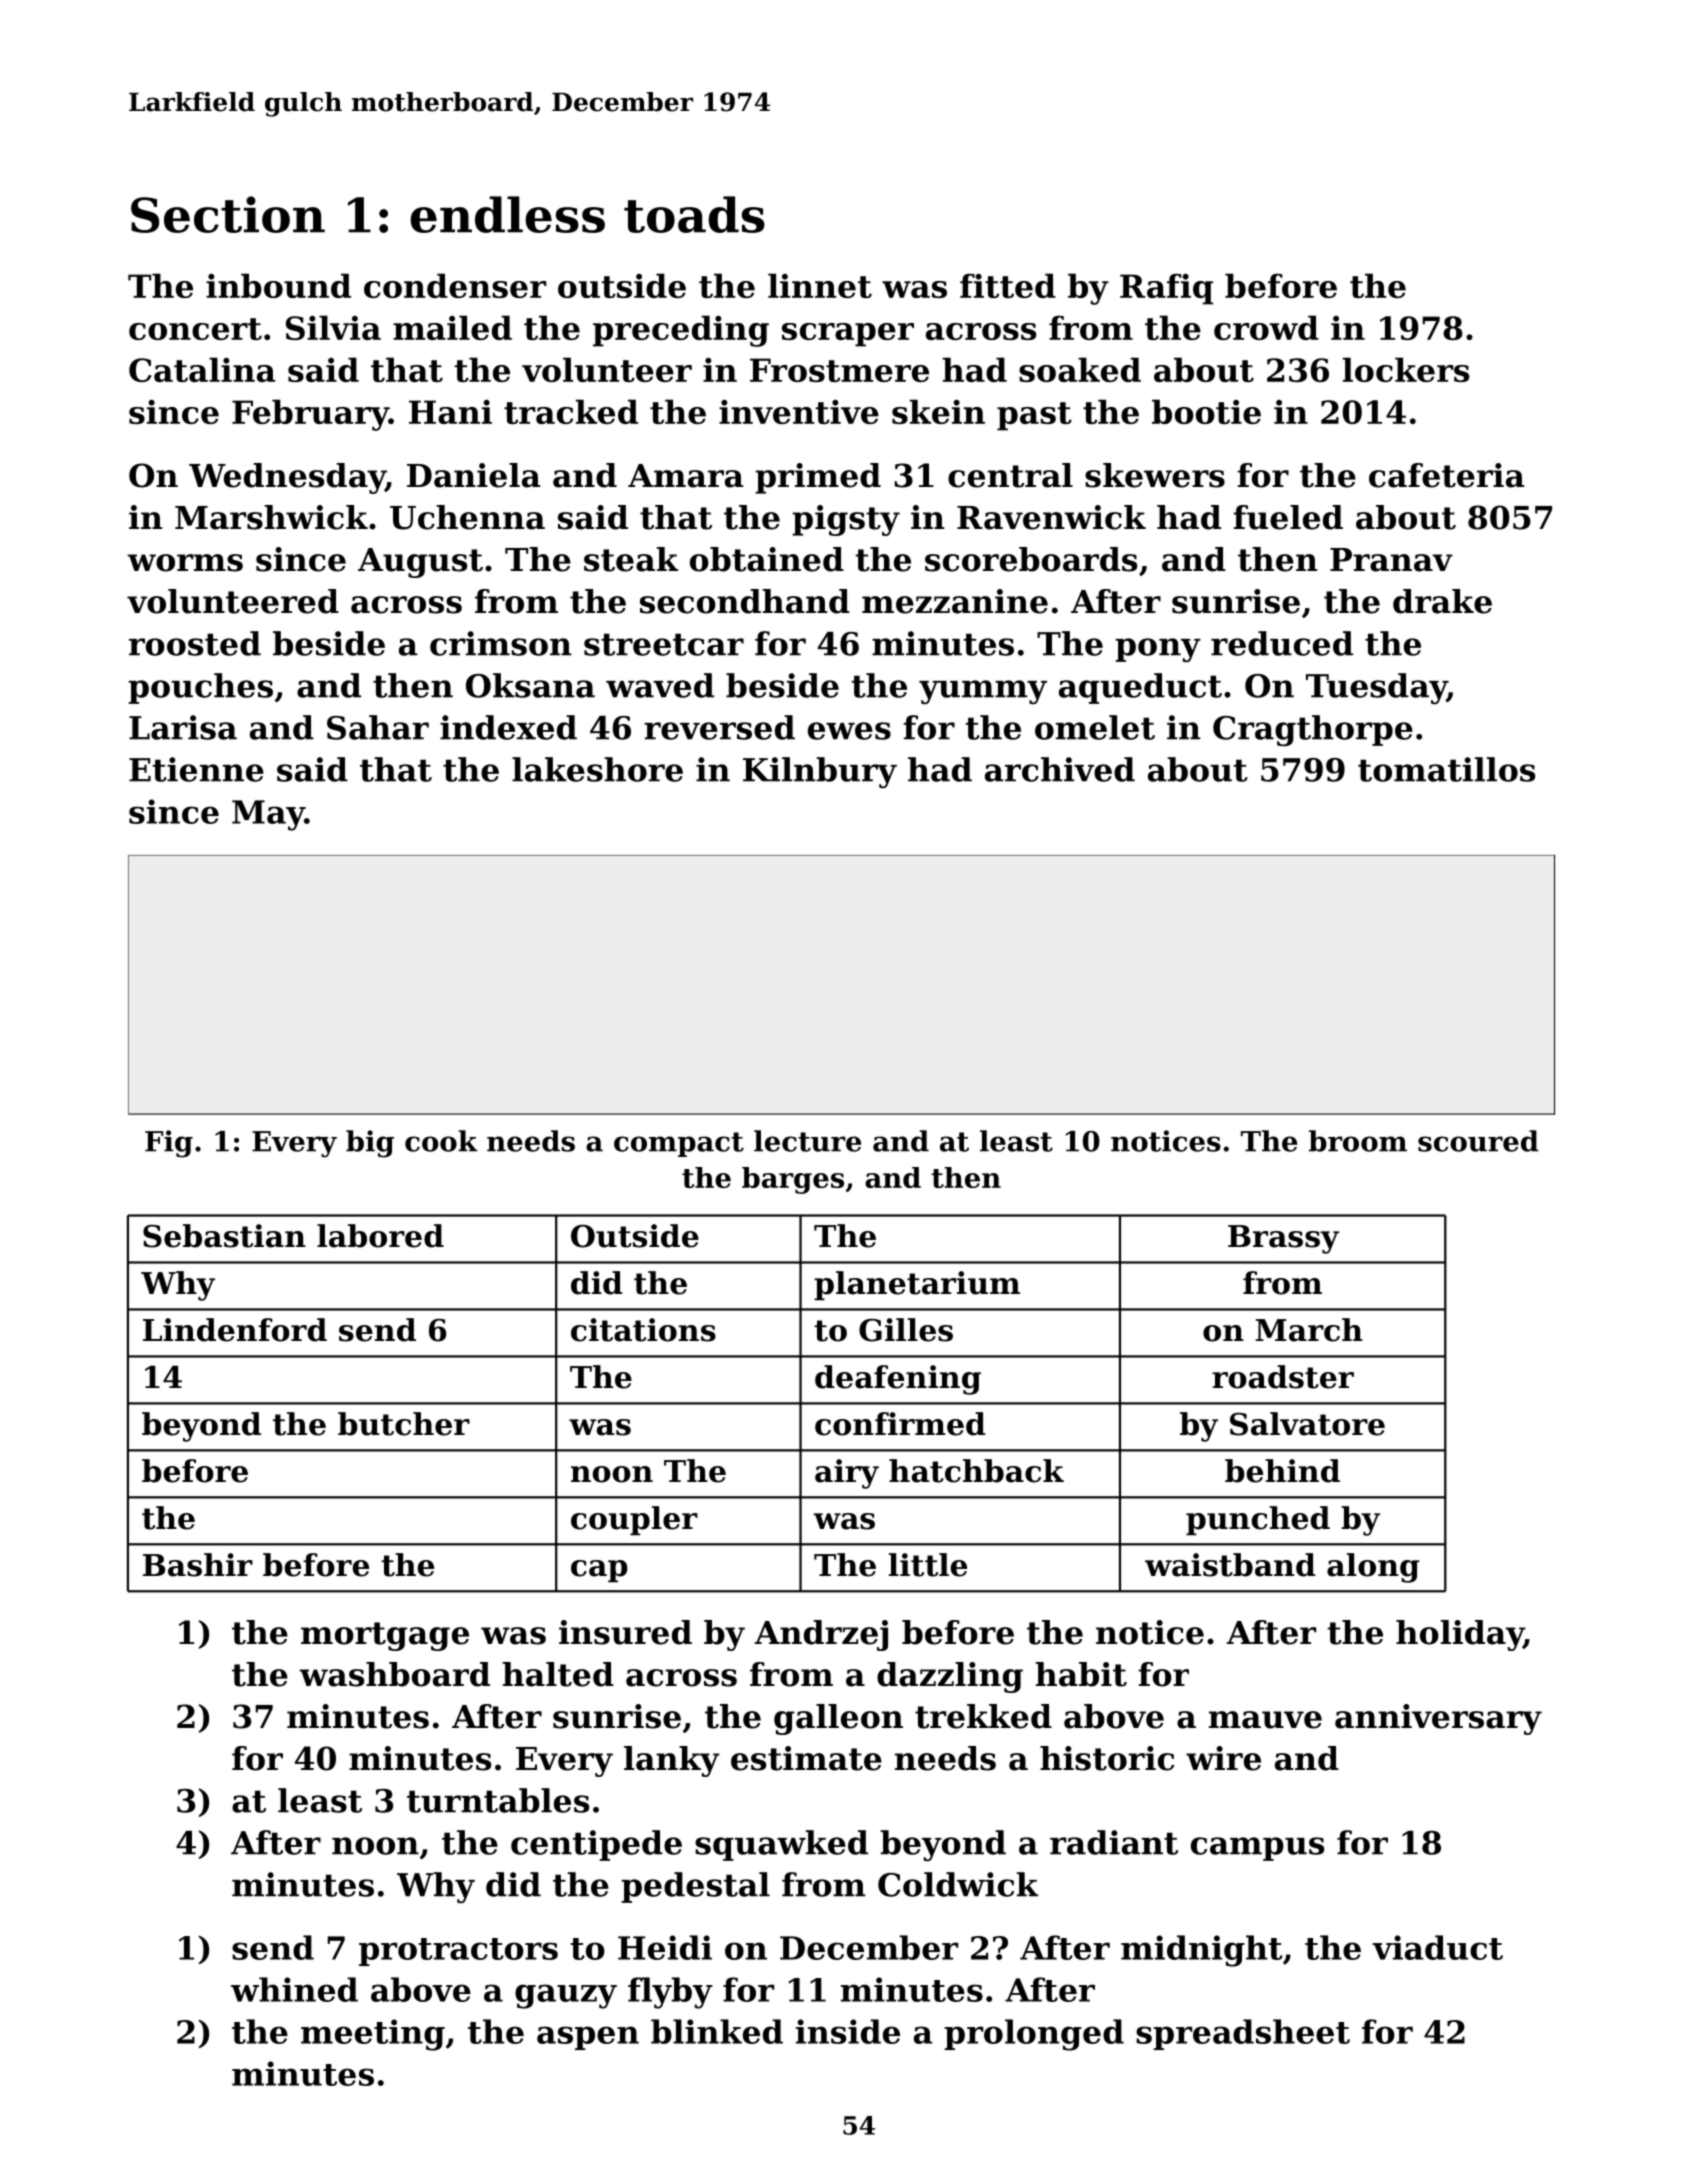 The image size is (1683, 2178). I want to click on holiday, so click(1460, 1635).
